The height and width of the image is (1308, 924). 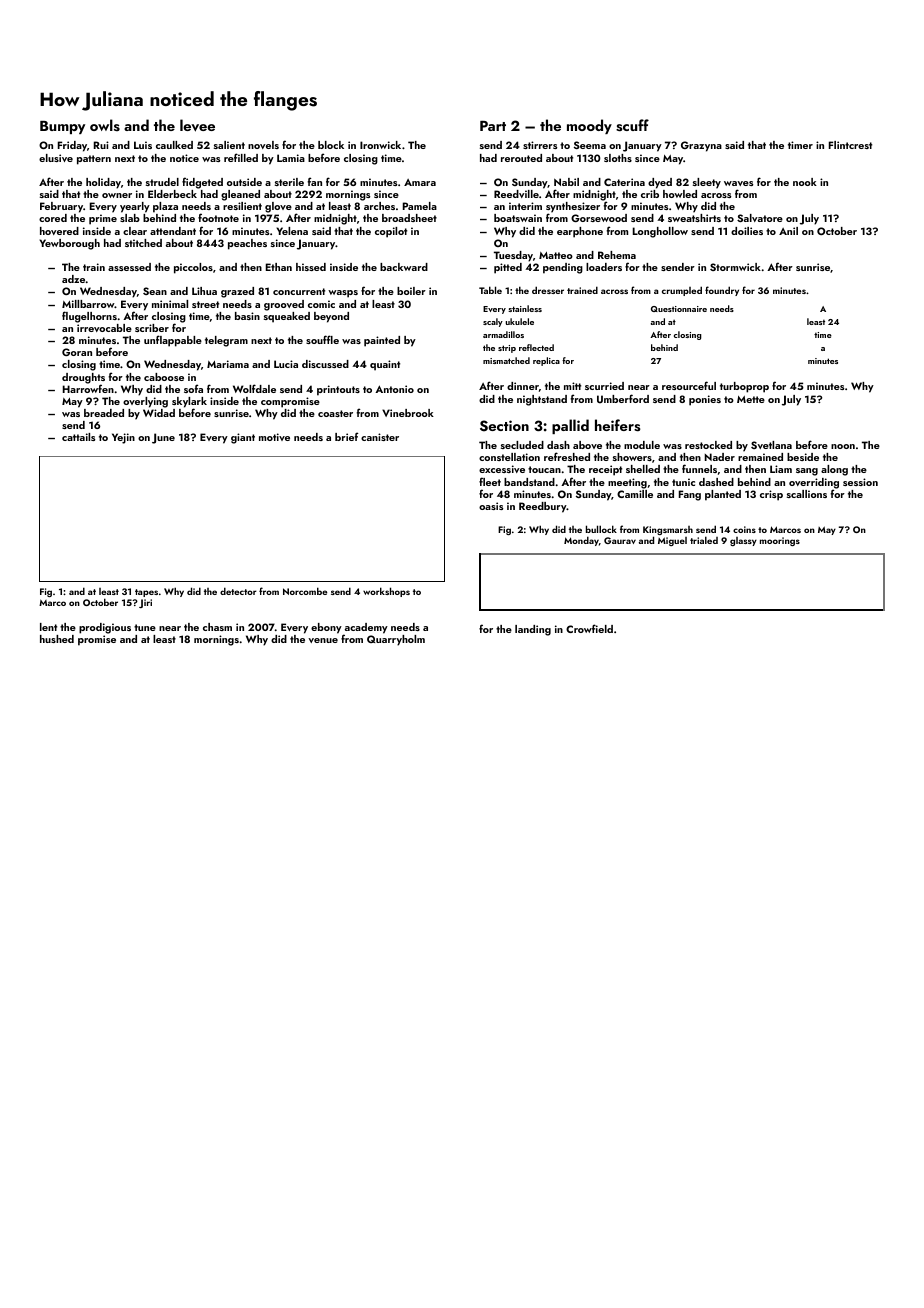 What do you see at coordinates (145, 627) in the image?
I see `tune` at bounding box center [145, 627].
